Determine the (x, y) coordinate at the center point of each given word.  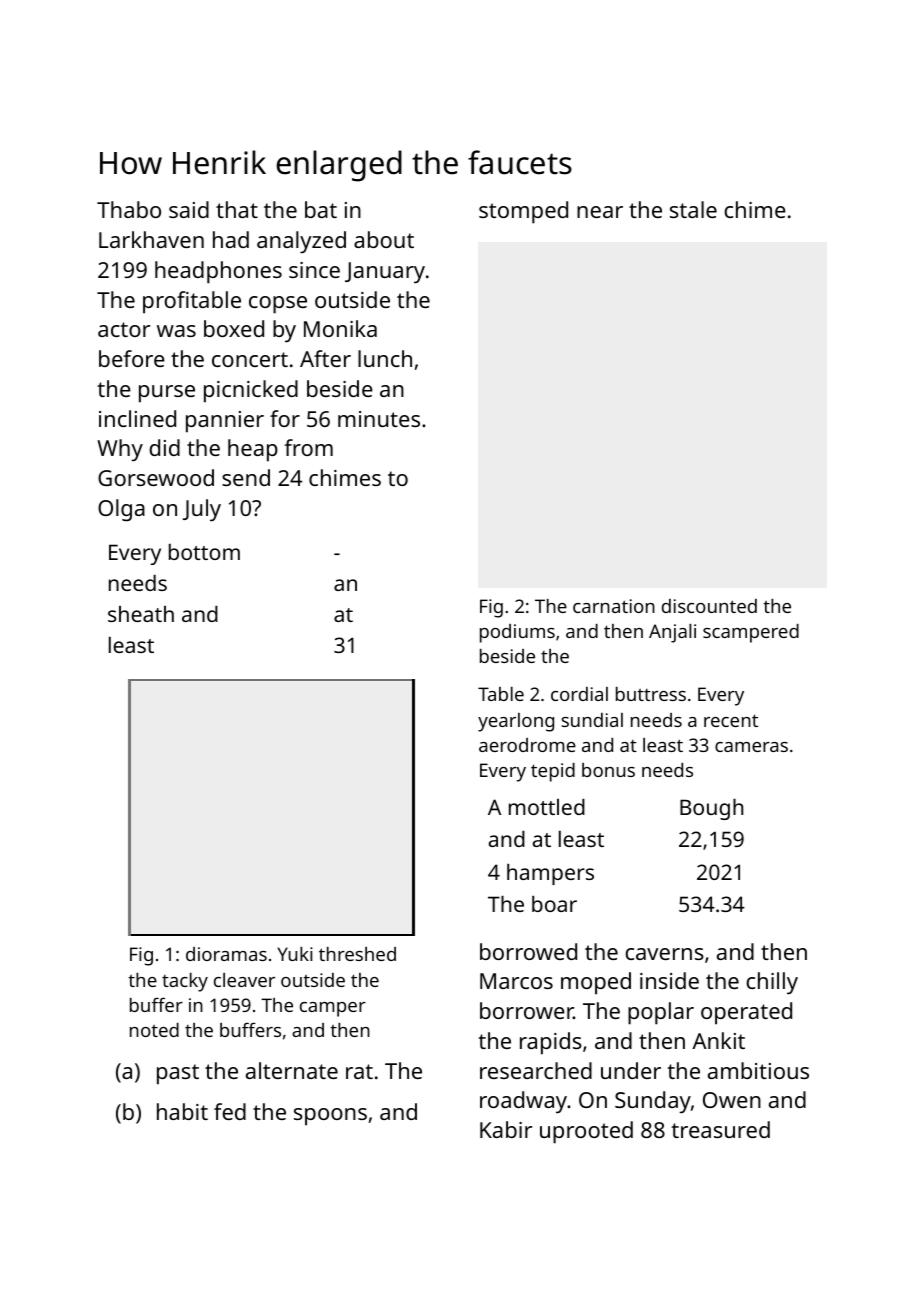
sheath (141, 614)
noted (154, 1030)
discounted (709, 606)
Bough (711, 809)
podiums (517, 633)
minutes (379, 419)
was (176, 331)
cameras (751, 747)
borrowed (528, 951)
